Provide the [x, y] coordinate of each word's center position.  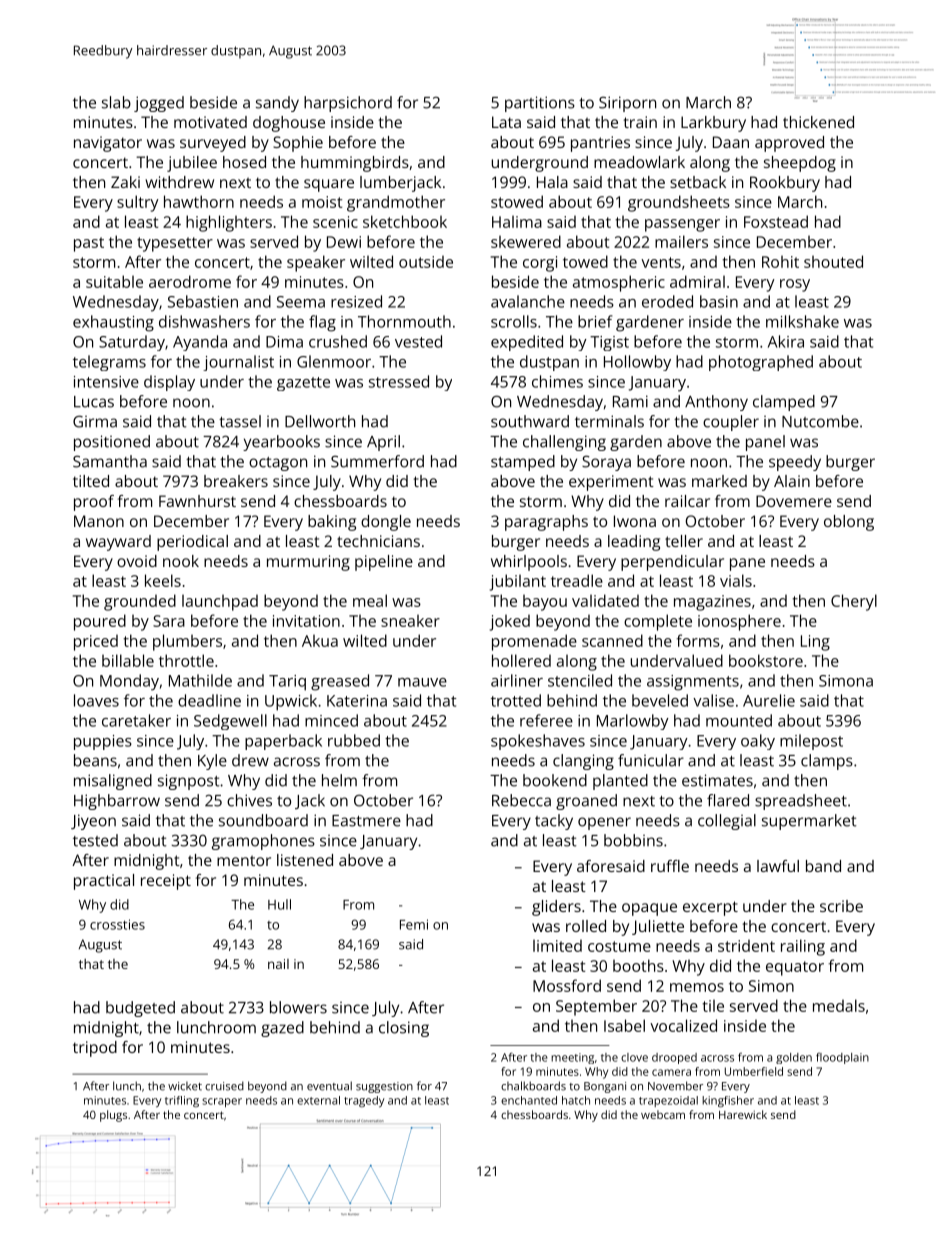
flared [728, 800]
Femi [414, 924]
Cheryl [854, 602]
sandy [277, 104]
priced [96, 643]
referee [546, 720]
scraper [222, 1102]
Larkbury [713, 124]
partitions [540, 104]
